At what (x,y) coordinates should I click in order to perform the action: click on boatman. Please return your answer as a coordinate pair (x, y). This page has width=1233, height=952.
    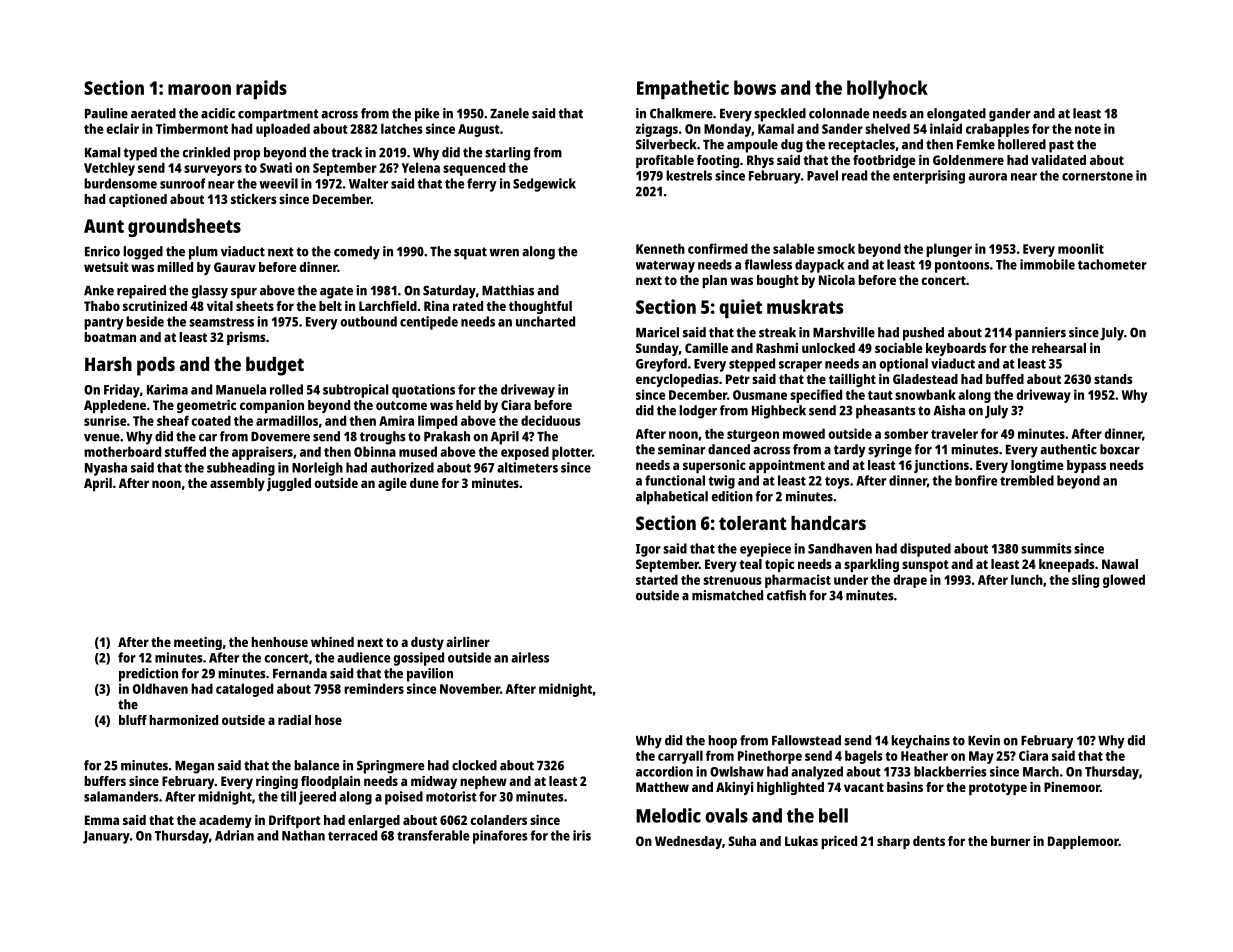
    Looking at the image, I should click on (110, 337).
